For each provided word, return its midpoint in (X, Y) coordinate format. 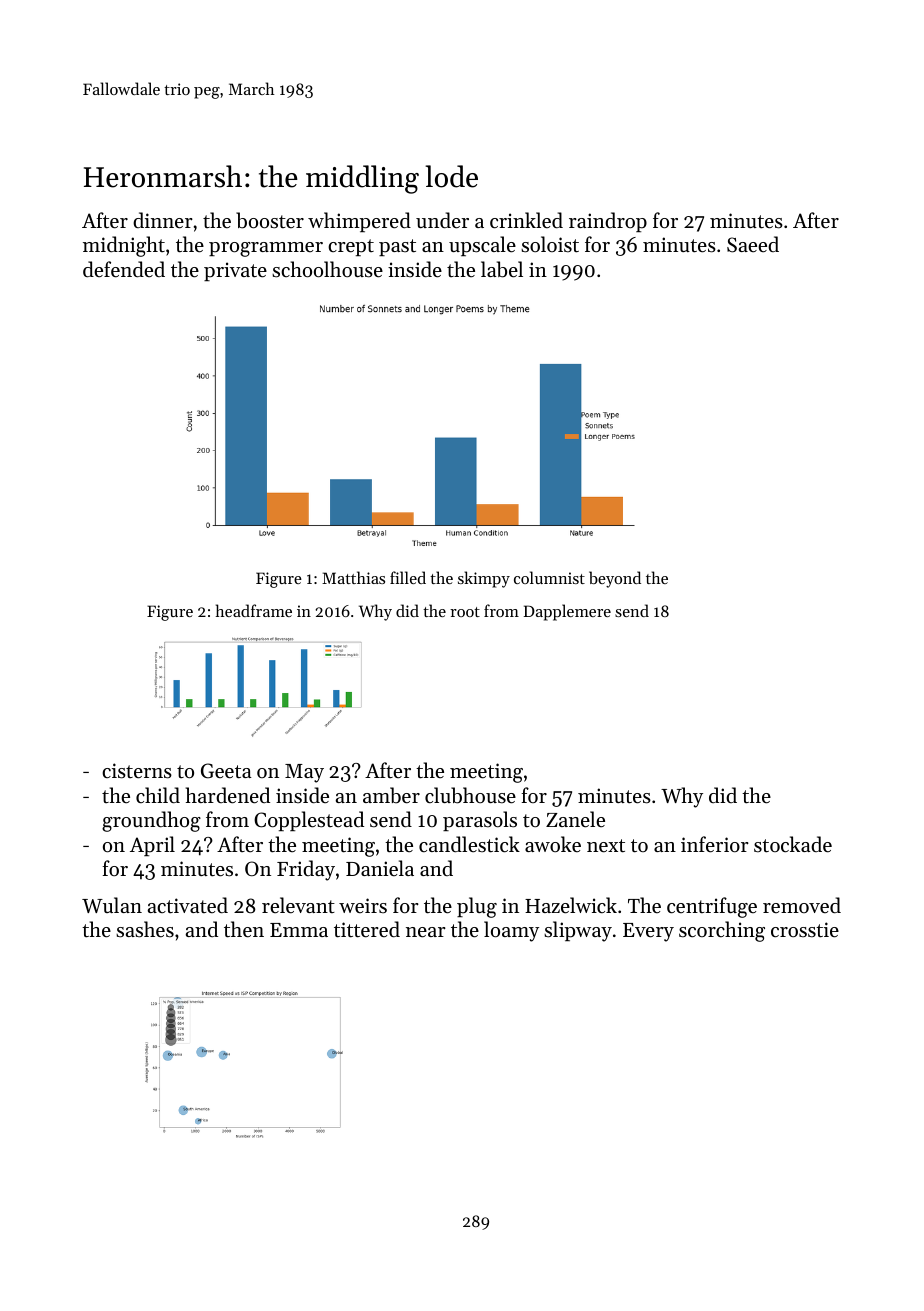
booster (270, 220)
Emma (299, 930)
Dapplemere (567, 612)
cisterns (137, 771)
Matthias (353, 577)
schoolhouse (327, 269)
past (397, 247)
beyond (615, 579)
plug (477, 907)
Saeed (753, 244)
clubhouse (470, 795)
